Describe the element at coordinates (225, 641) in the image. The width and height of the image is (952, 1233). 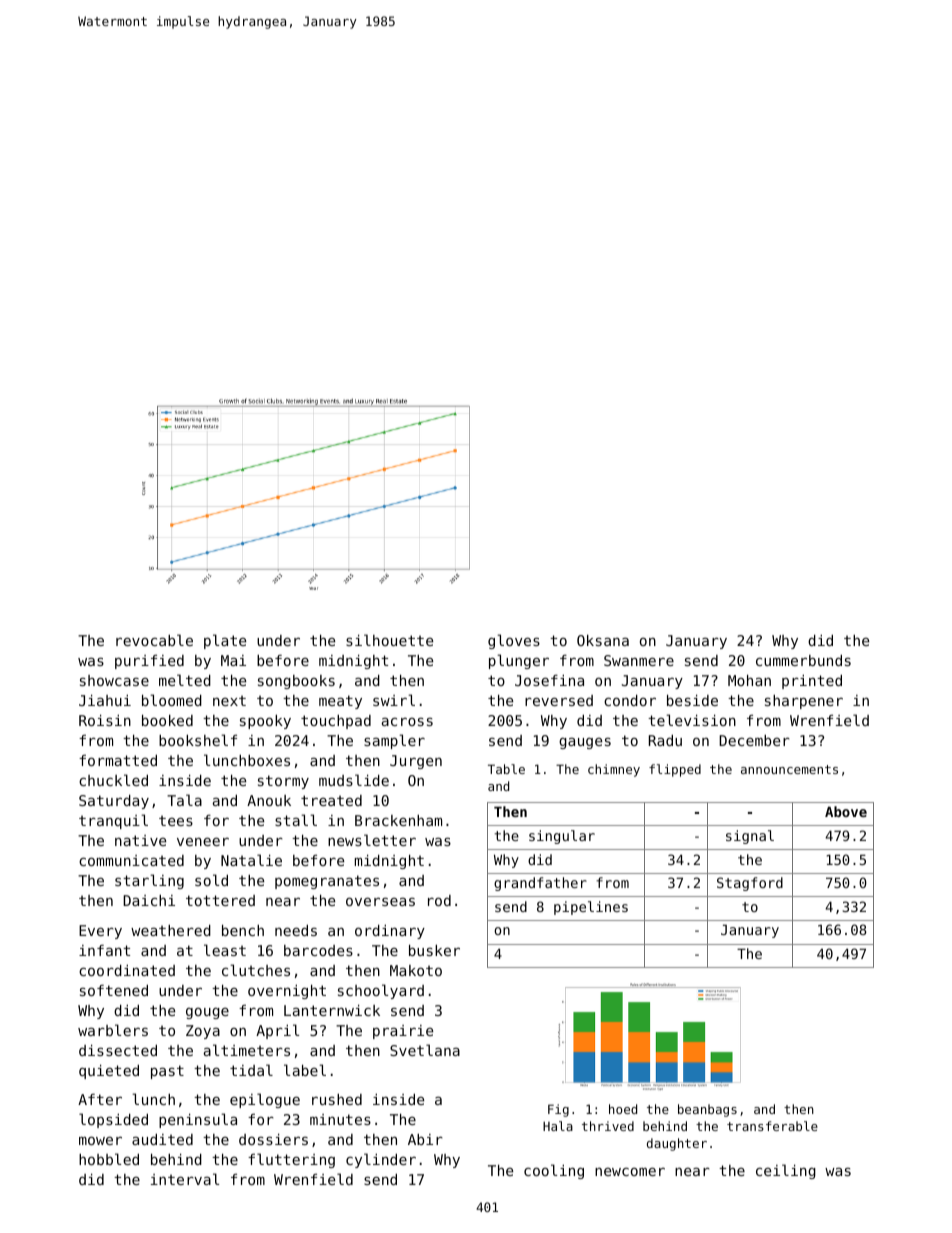
I see `plate` at that location.
